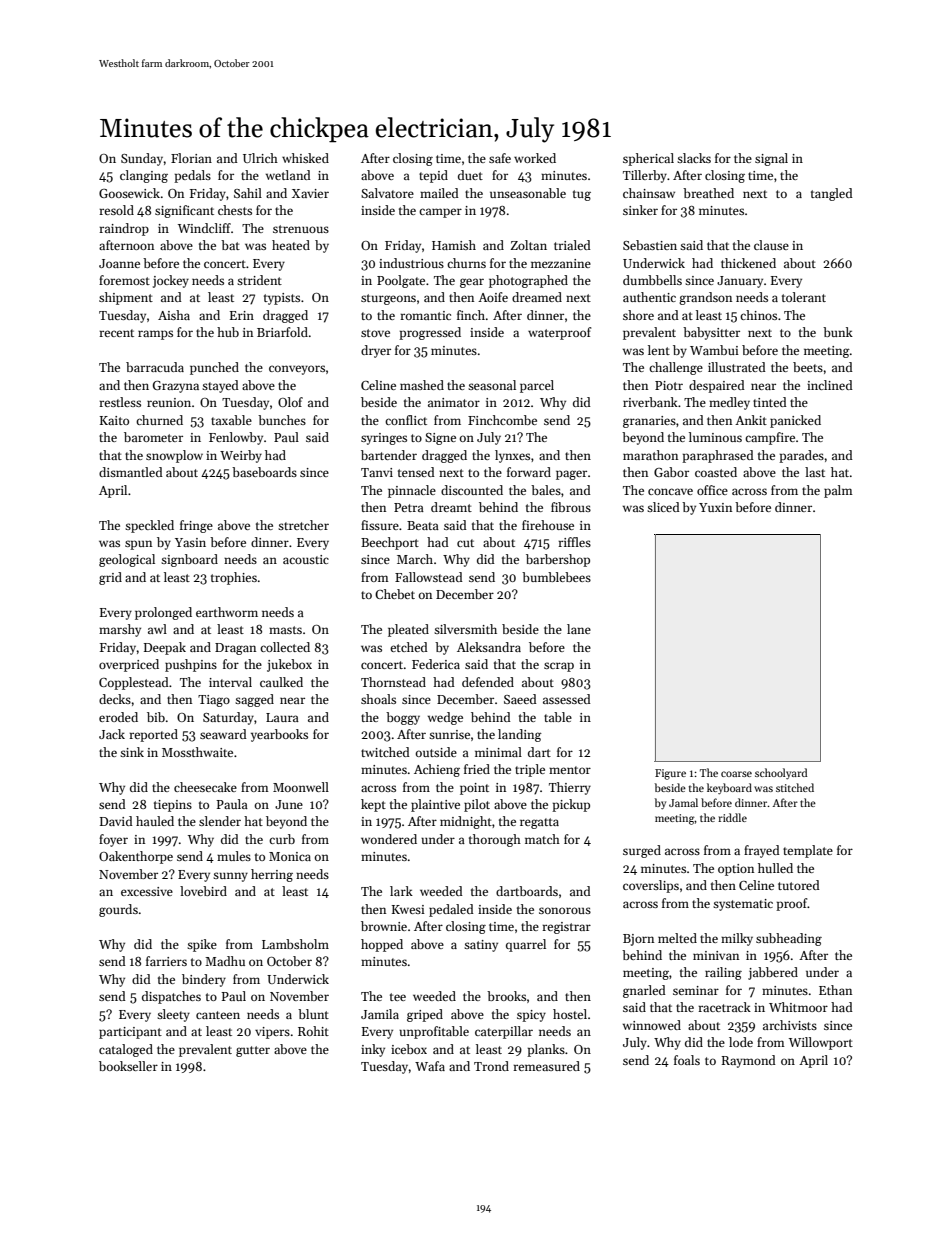 The image size is (952, 1233). Describe the element at coordinates (687, 1060) in the screenshot. I see `foals` at that location.
